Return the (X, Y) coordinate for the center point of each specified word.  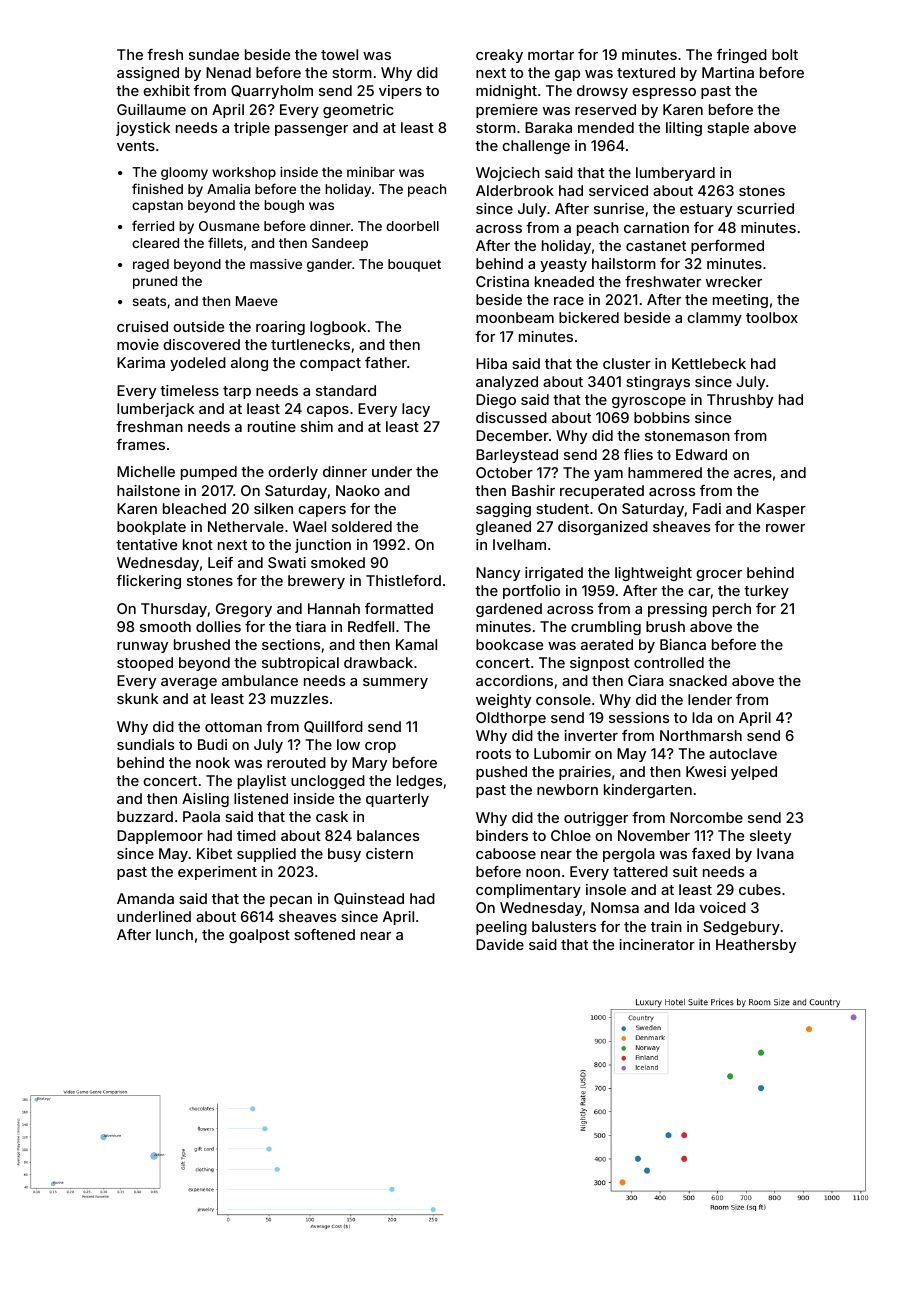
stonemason (687, 436)
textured (646, 72)
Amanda (145, 898)
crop (380, 747)
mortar (551, 55)
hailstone (148, 490)
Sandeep (340, 244)
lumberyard (675, 174)
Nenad (228, 72)
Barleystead (517, 456)
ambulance (260, 680)
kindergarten (648, 791)
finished (157, 188)
